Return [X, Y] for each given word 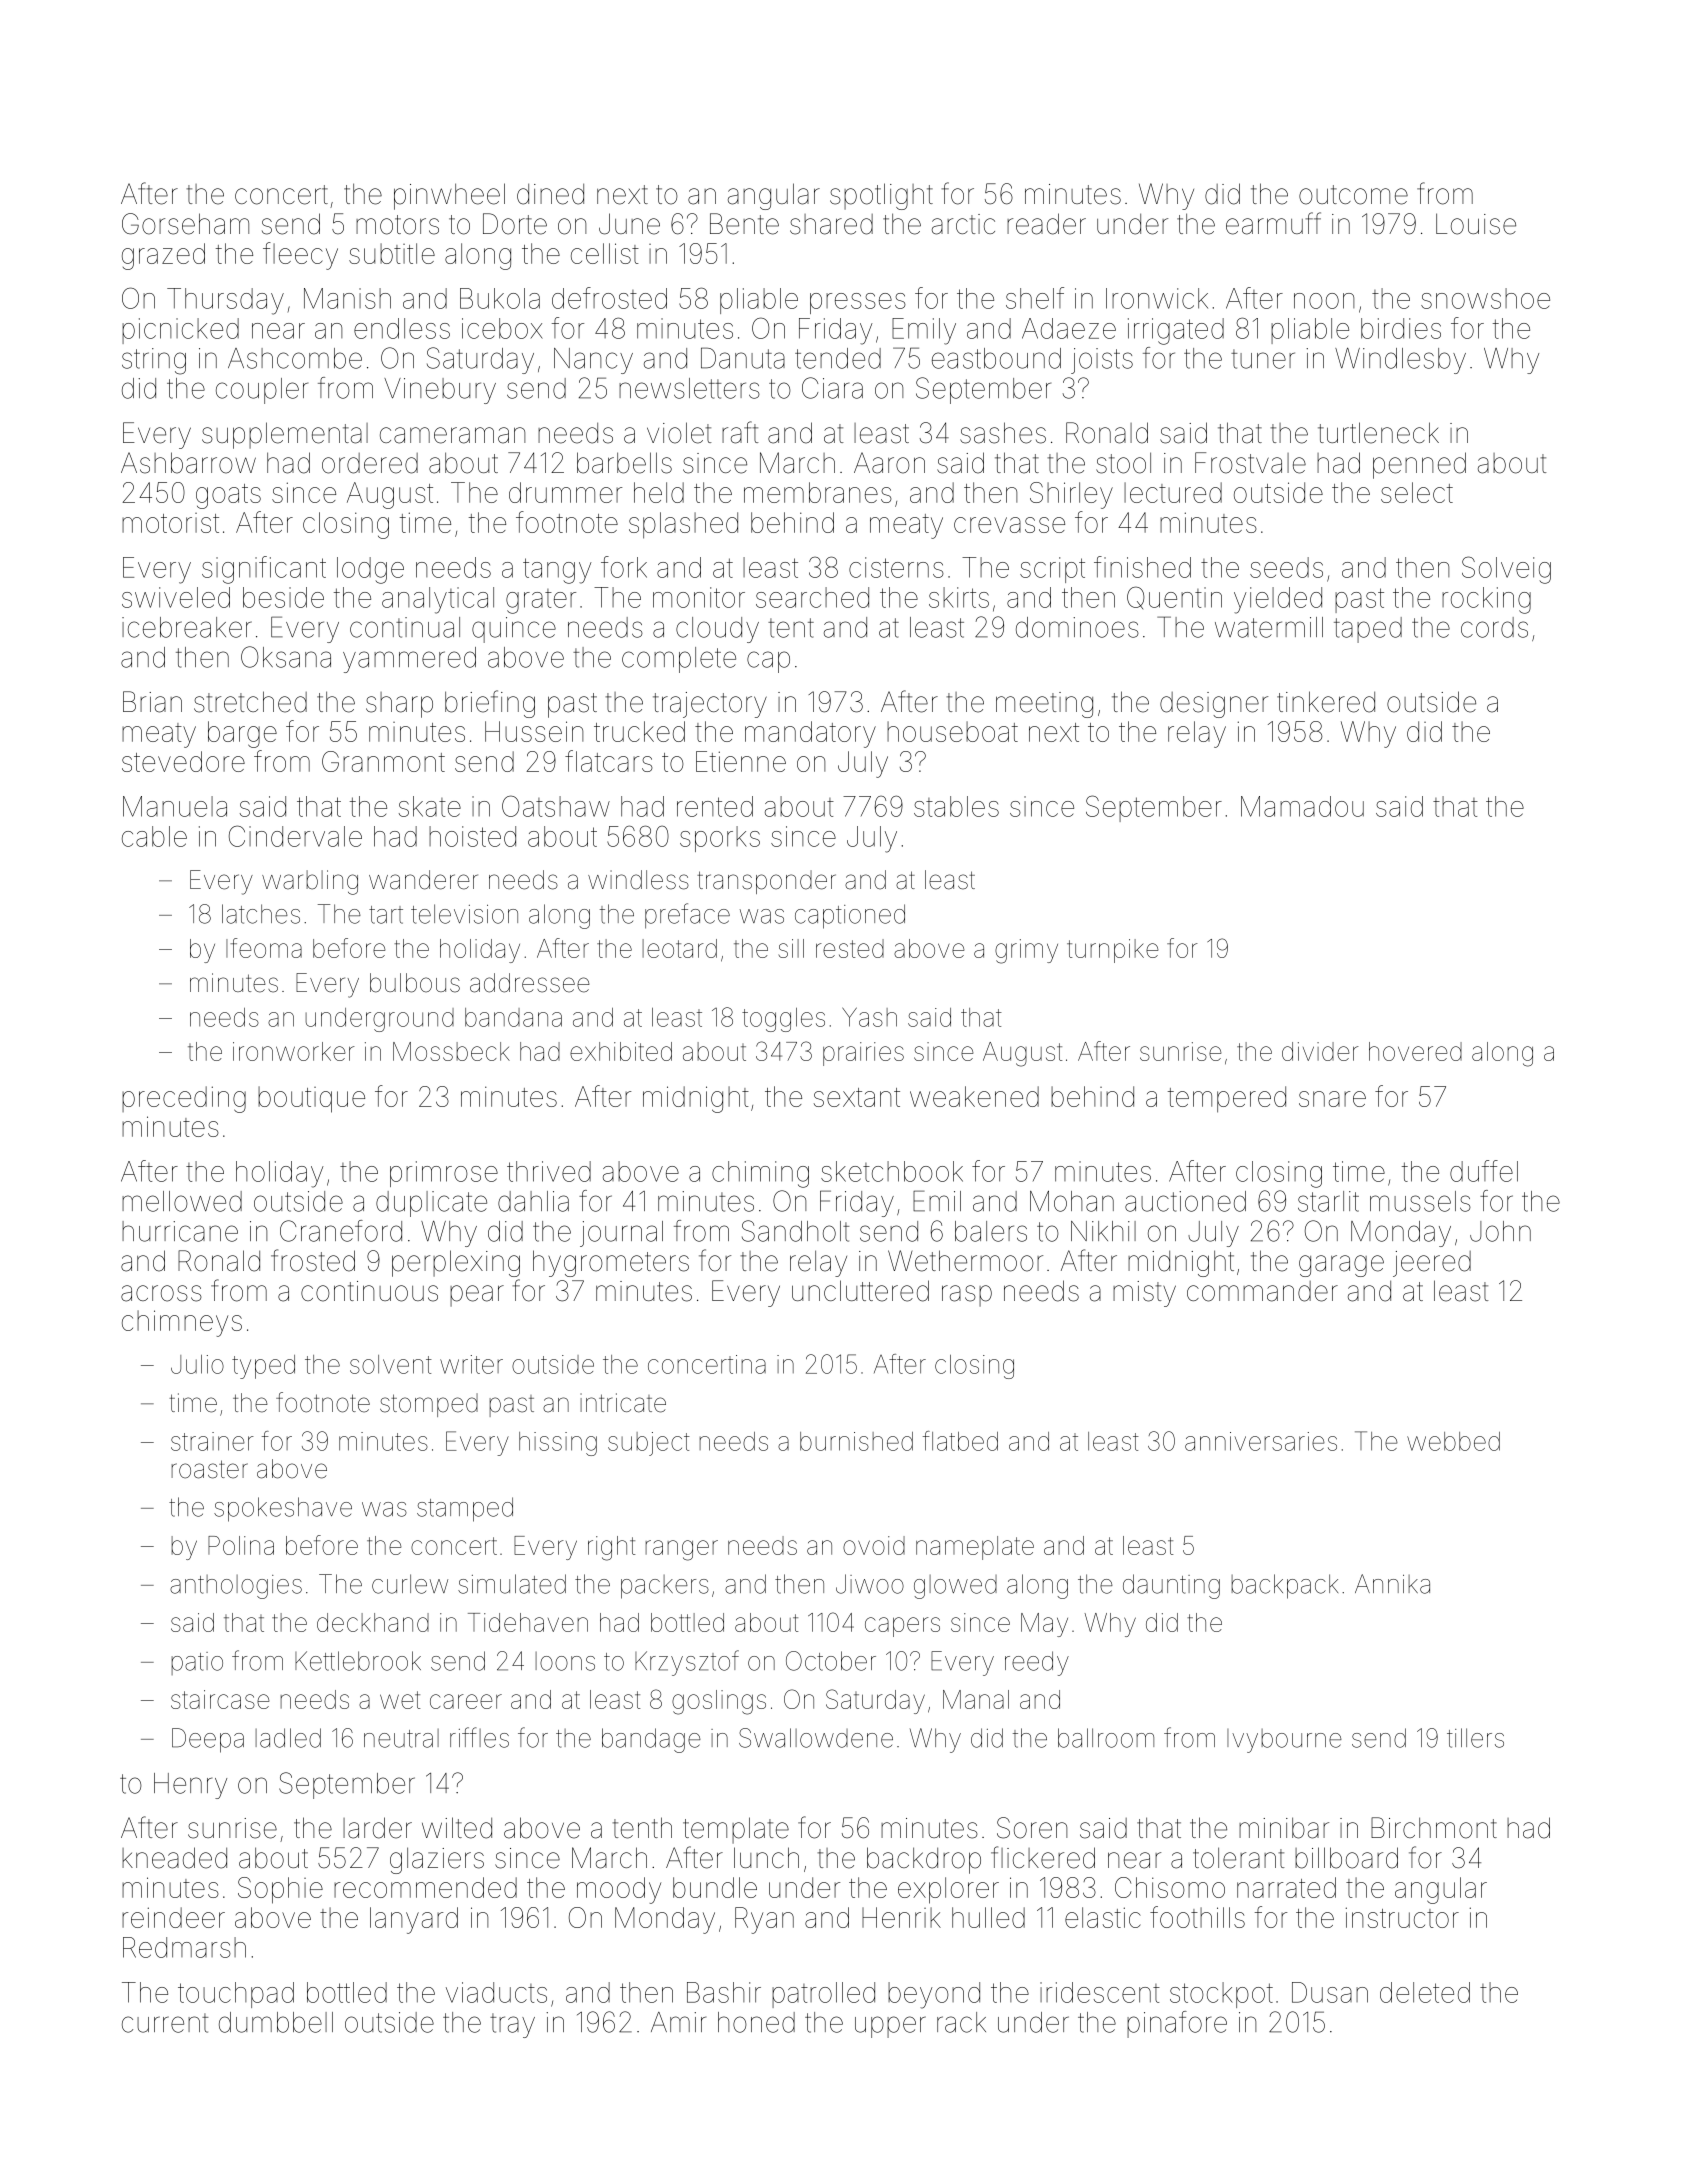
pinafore [1177, 2024]
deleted [1425, 1992]
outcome [1353, 195]
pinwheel [449, 196]
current [165, 2023]
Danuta [743, 358]
